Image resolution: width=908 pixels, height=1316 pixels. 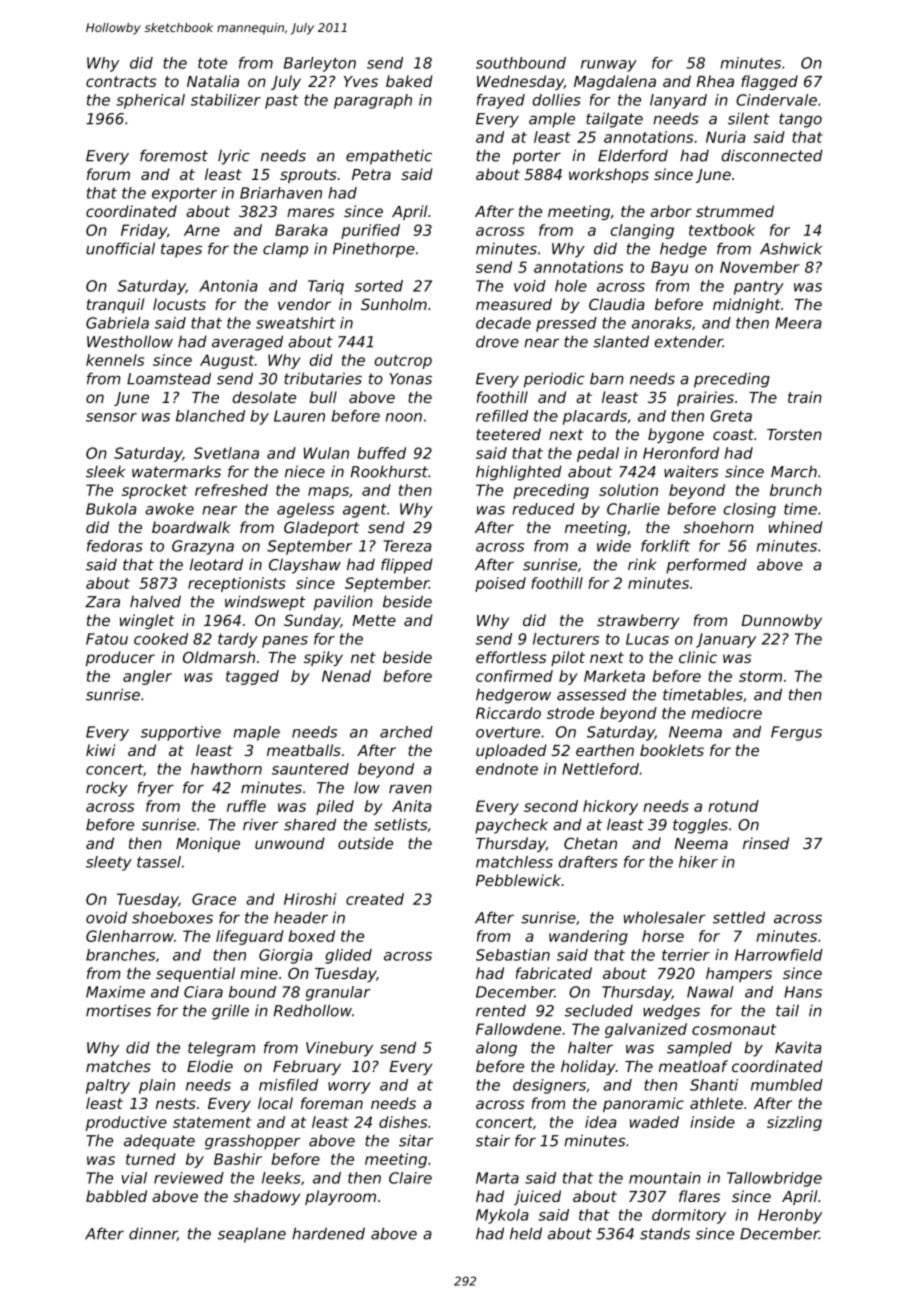 I want to click on disconnected, so click(x=772, y=155).
